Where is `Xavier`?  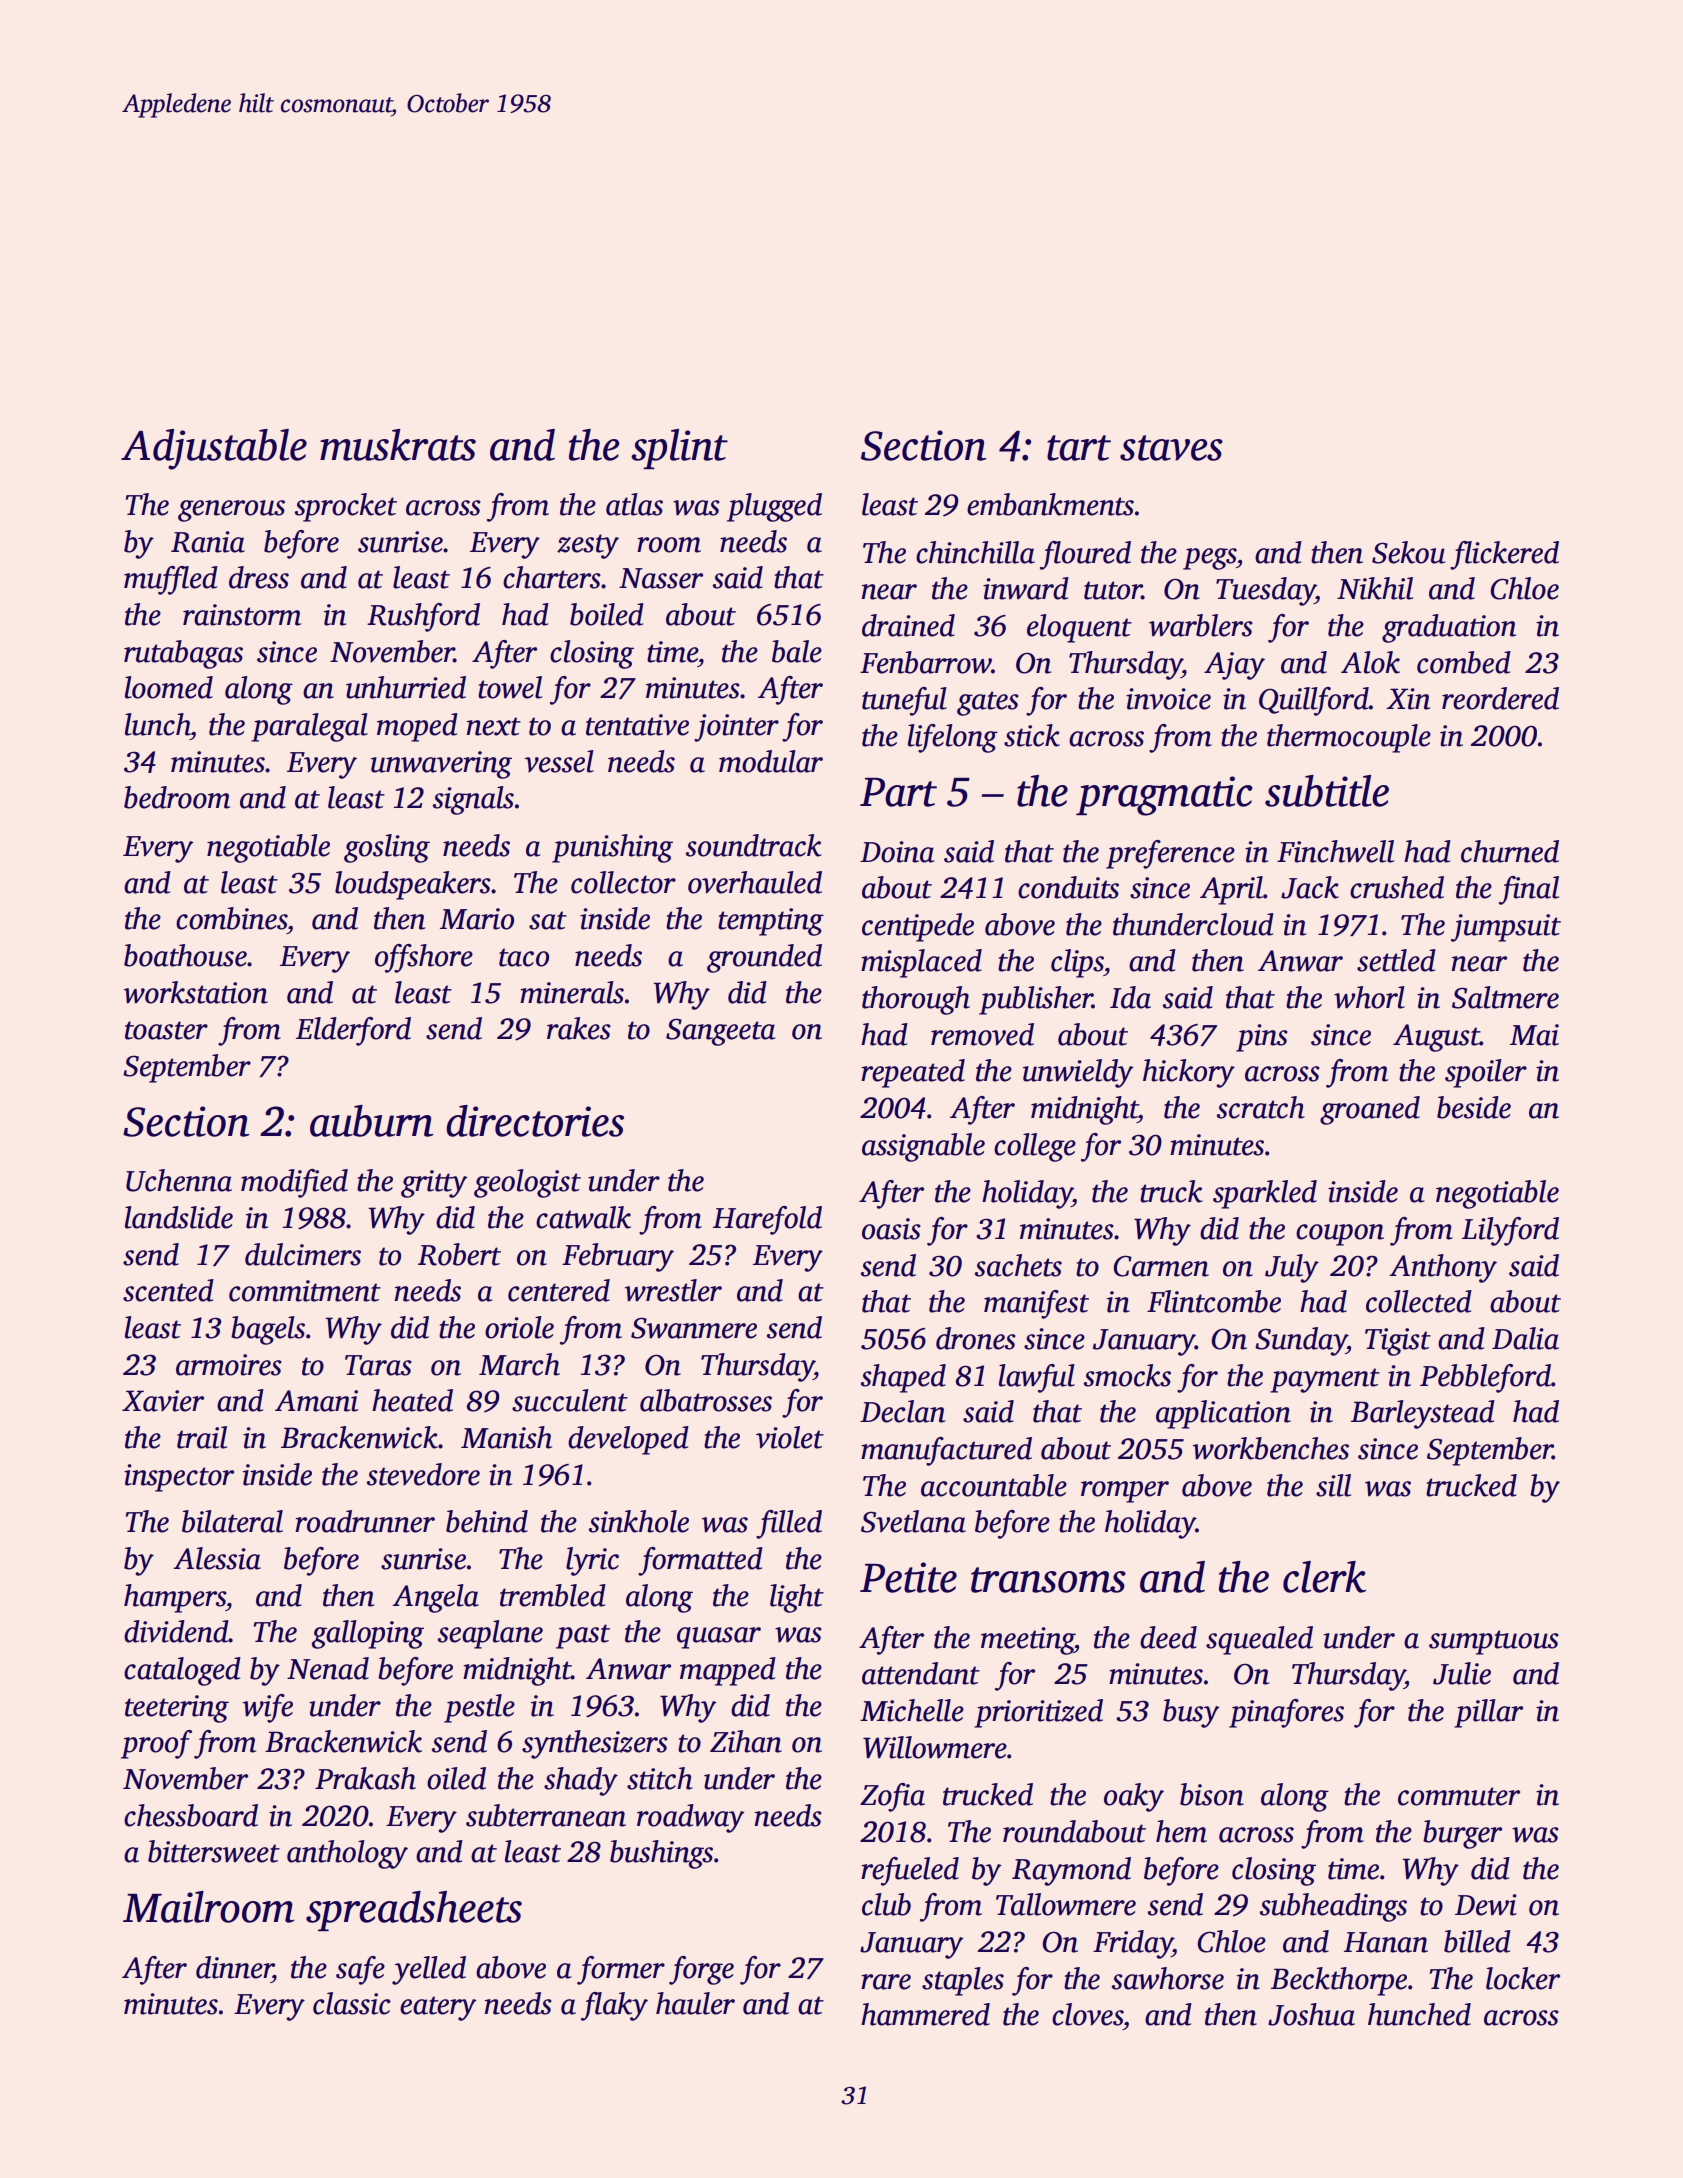 Xavier is located at coordinates (163, 1401).
